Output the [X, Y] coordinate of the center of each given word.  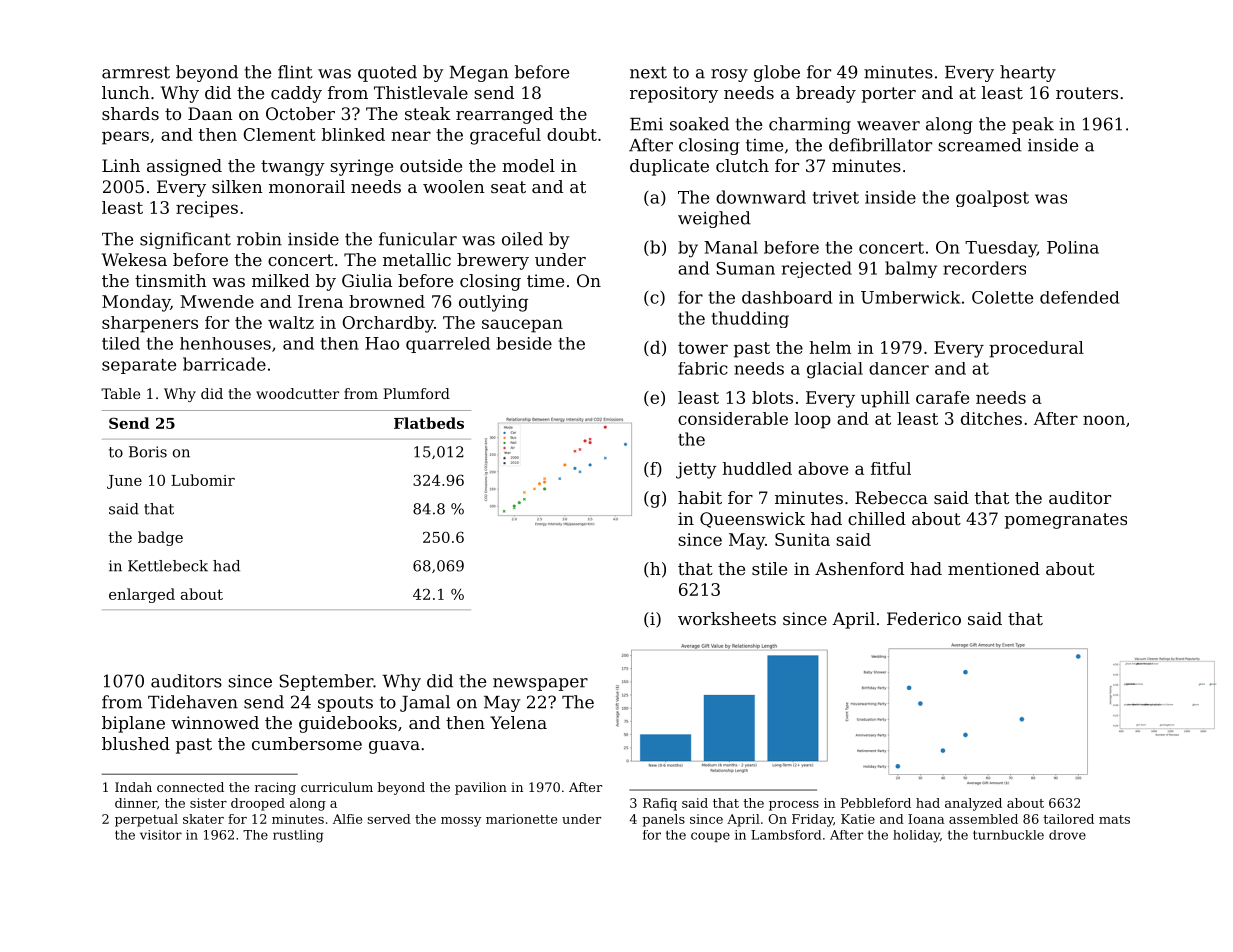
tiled [121, 343]
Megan [478, 74]
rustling [298, 836]
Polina [1073, 247]
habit [700, 497]
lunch [126, 92]
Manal [731, 247]
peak [1033, 125]
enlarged [142, 595]
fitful [891, 468]
